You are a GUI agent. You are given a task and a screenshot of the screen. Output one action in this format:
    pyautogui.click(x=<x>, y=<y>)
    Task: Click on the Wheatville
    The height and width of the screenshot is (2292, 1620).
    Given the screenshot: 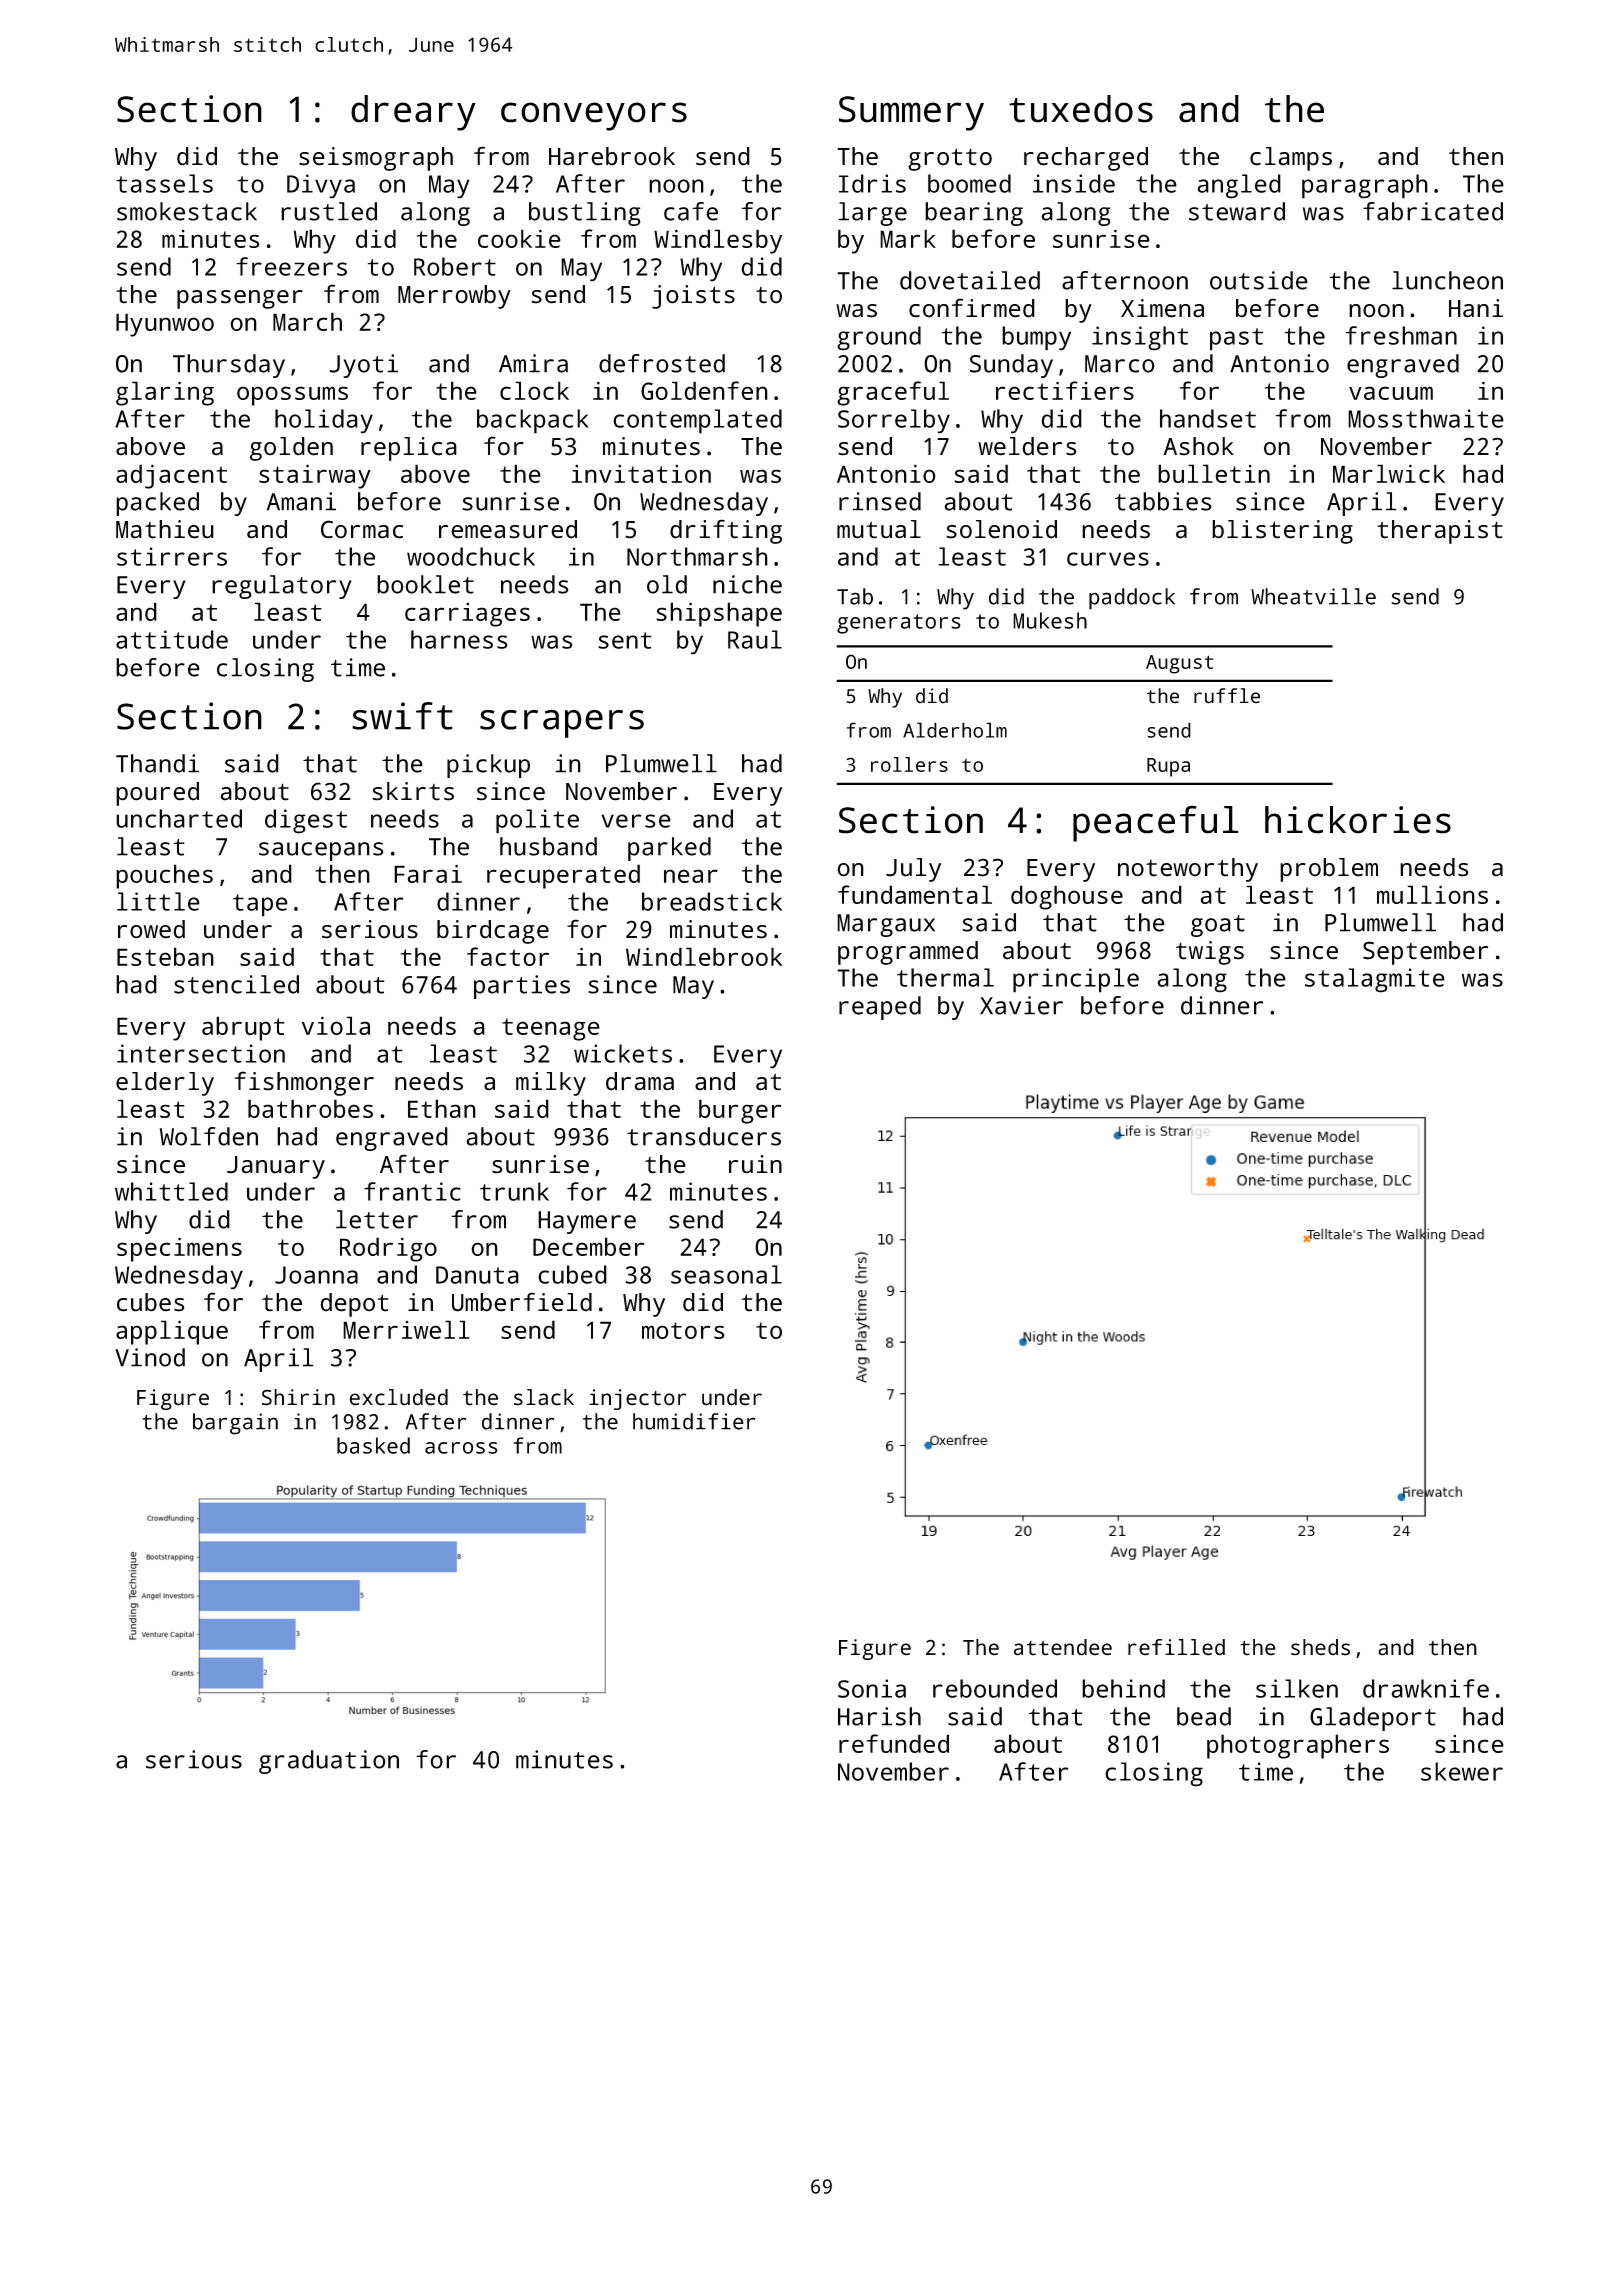 What is the action you would take?
    pyautogui.click(x=1313, y=596)
